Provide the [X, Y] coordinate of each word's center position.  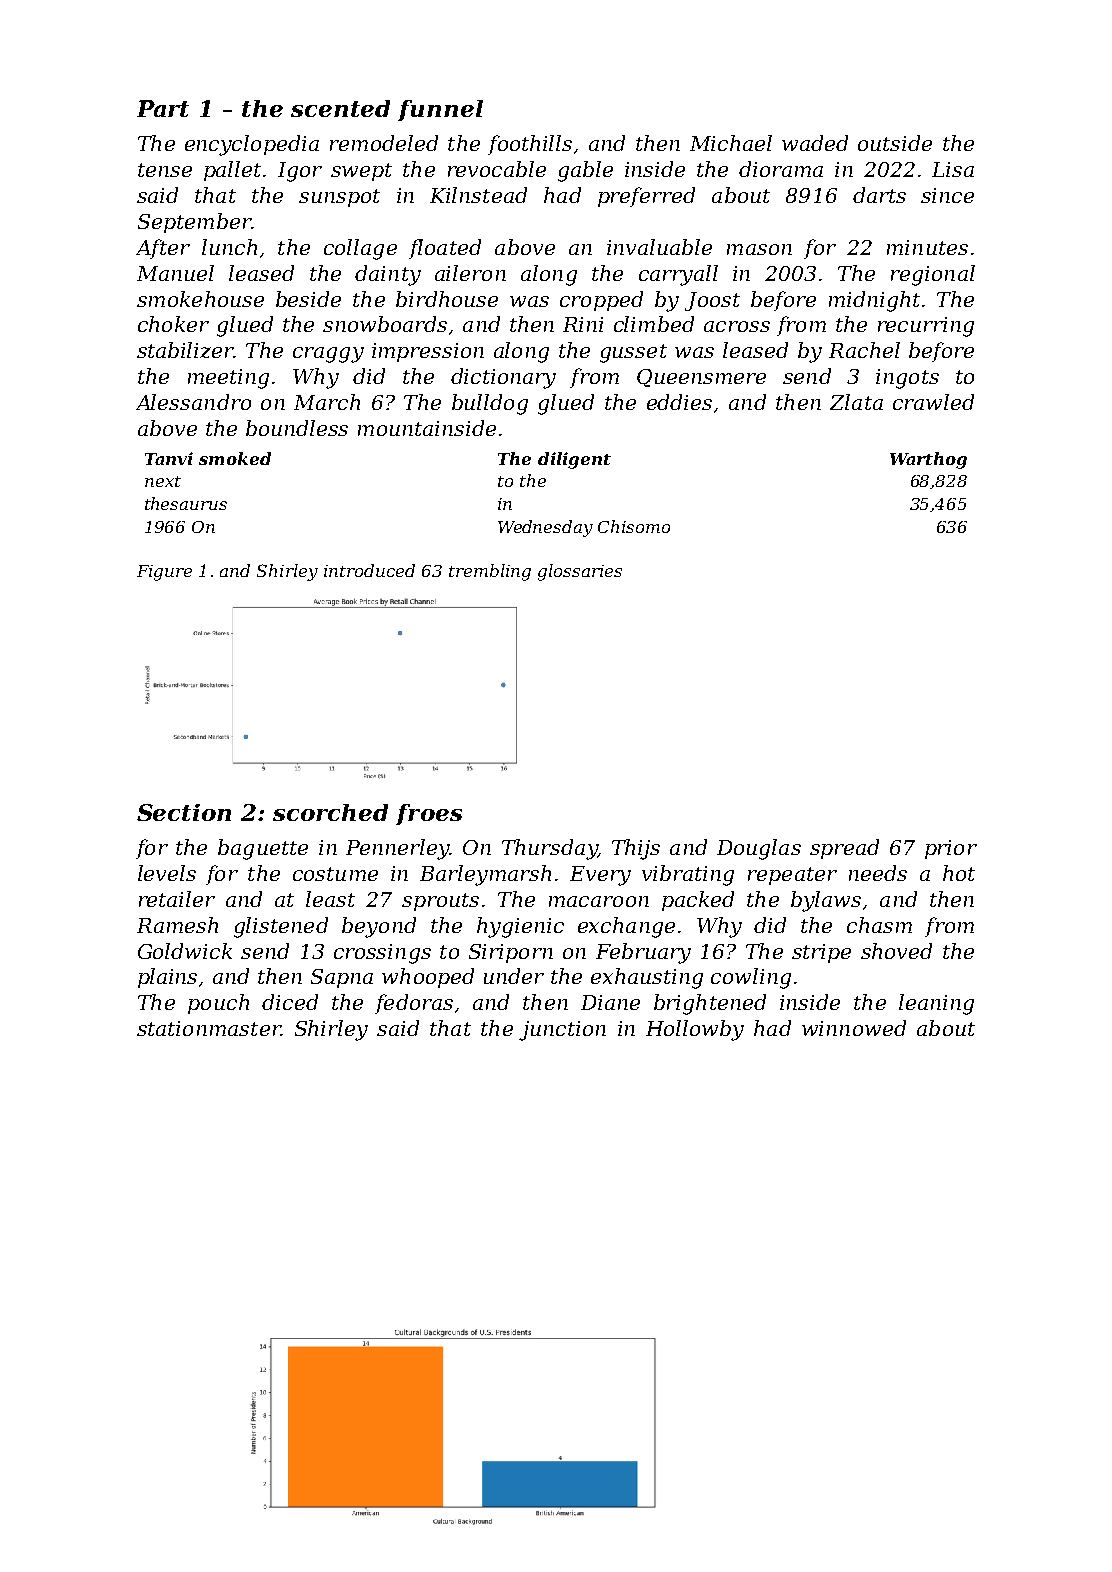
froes [429, 814]
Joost [712, 301]
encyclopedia [252, 145]
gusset [633, 353]
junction [562, 1031]
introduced [369, 570]
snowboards [385, 324]
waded [815, 143]
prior [951, 849]
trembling [490, 572]
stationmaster [209, 1028]
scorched [330, 812]
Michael [731, 143]
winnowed [854, 1028]
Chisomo [634, 526]
